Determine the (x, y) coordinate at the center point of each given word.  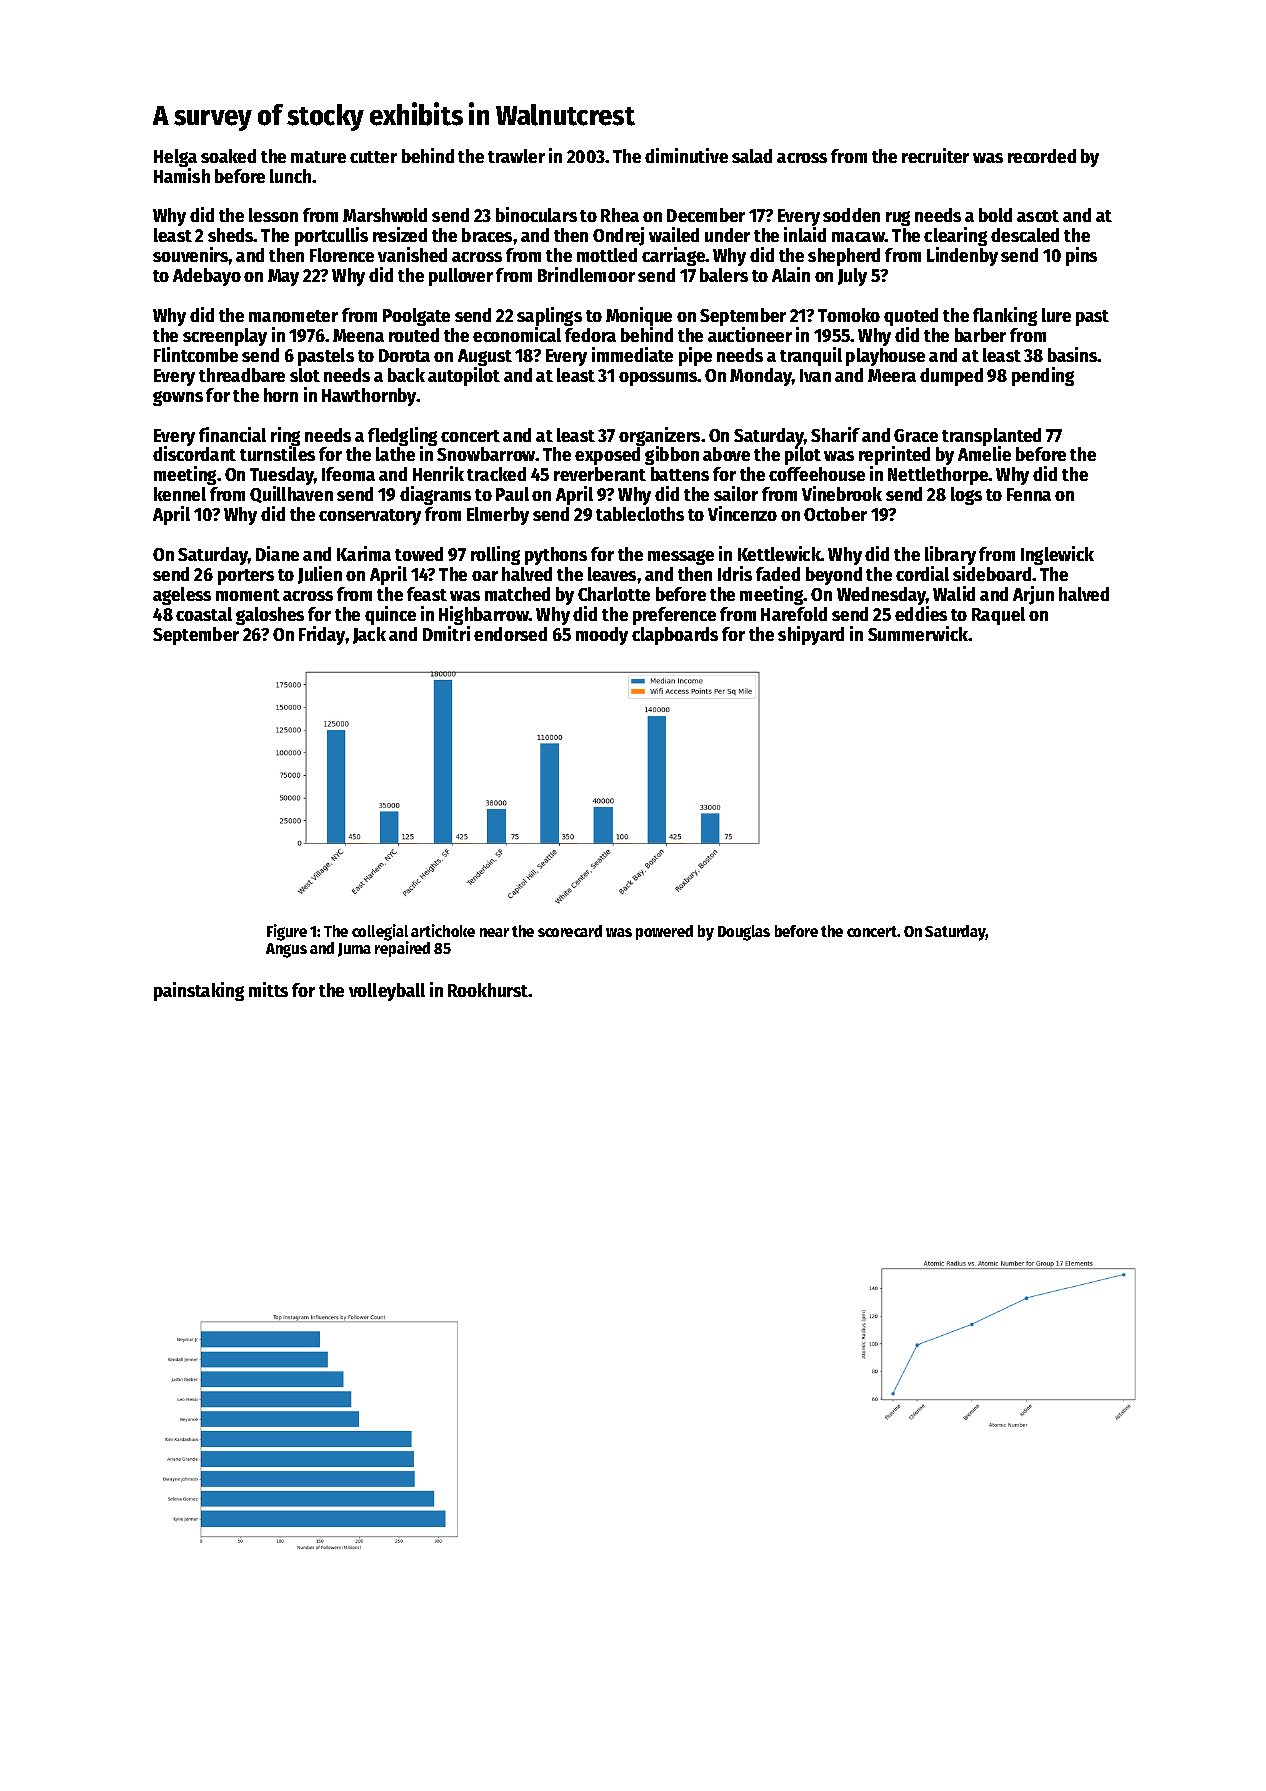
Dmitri (446, 633)
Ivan (815, 375)
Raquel (998, 616)
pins (1081, 256)
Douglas (744, 933)
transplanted (991, 437)
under (727, 235)
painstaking (199, 991)
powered (664, 932)
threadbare (242, 375)
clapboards (675, 636)
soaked (228, 156)
